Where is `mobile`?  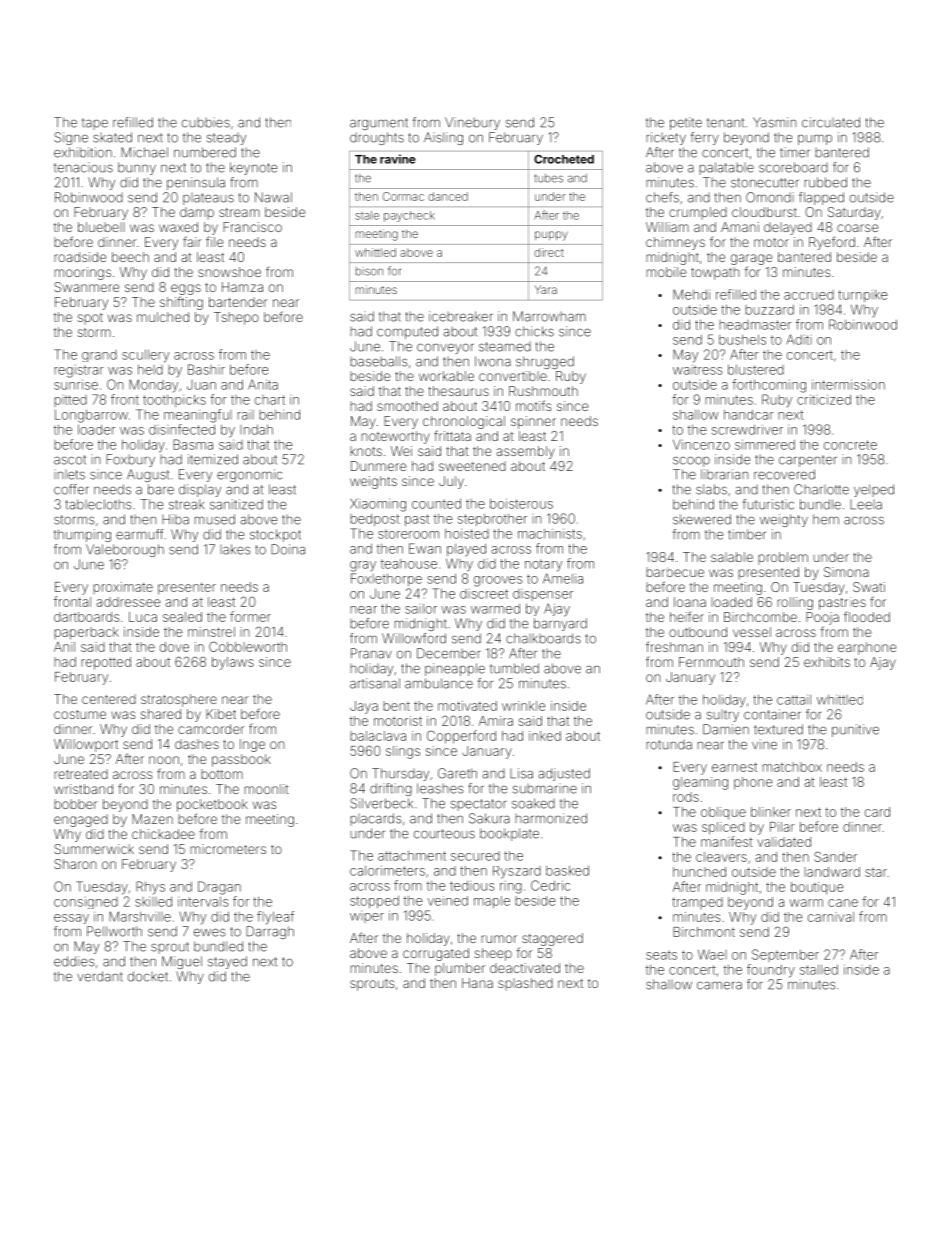 mobile is located at coordinates (666, 272).
